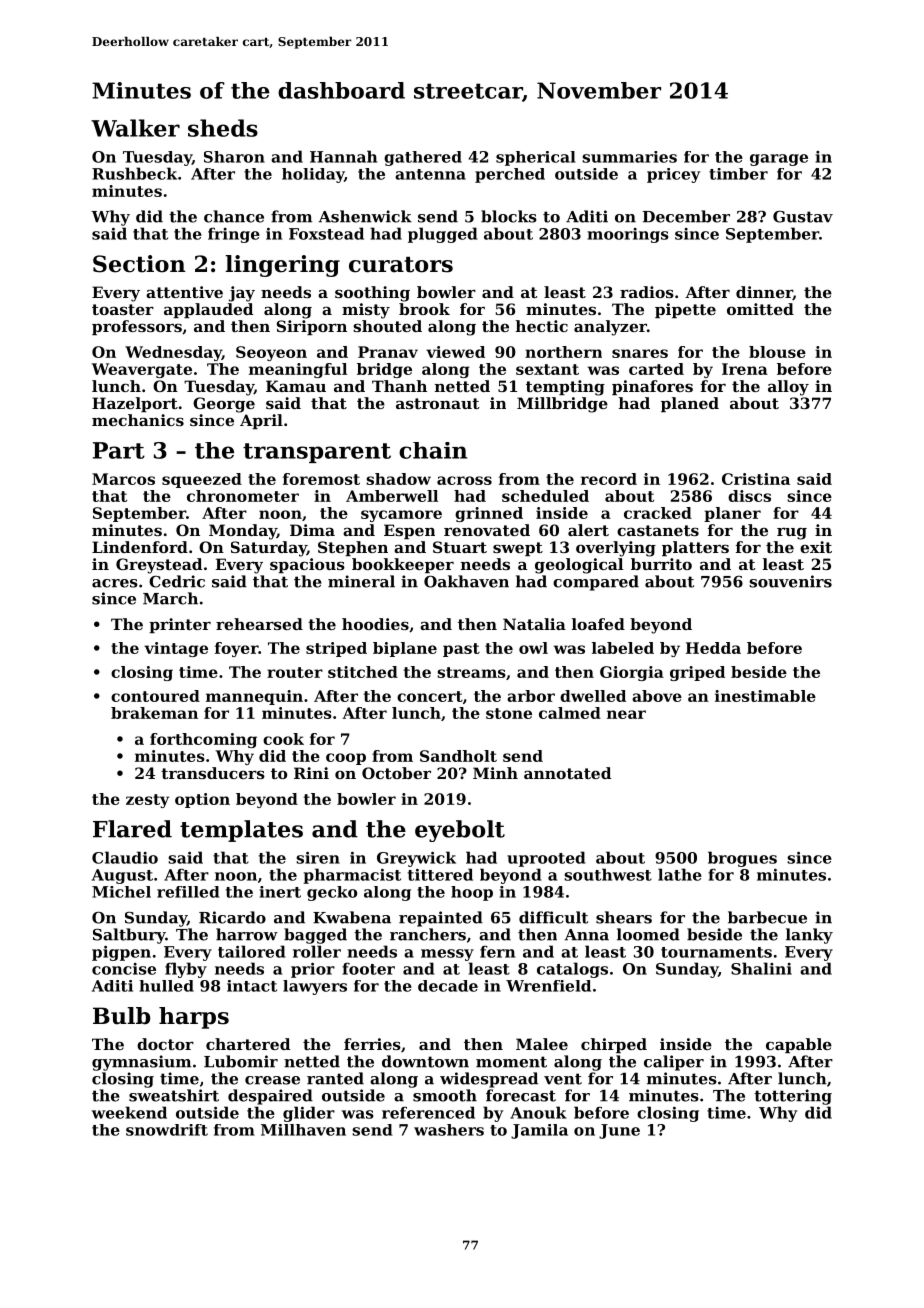  What do you see at coordinates (619, 1131) in the screenshot?
I see `June` at bounding box center [619, 1131].
